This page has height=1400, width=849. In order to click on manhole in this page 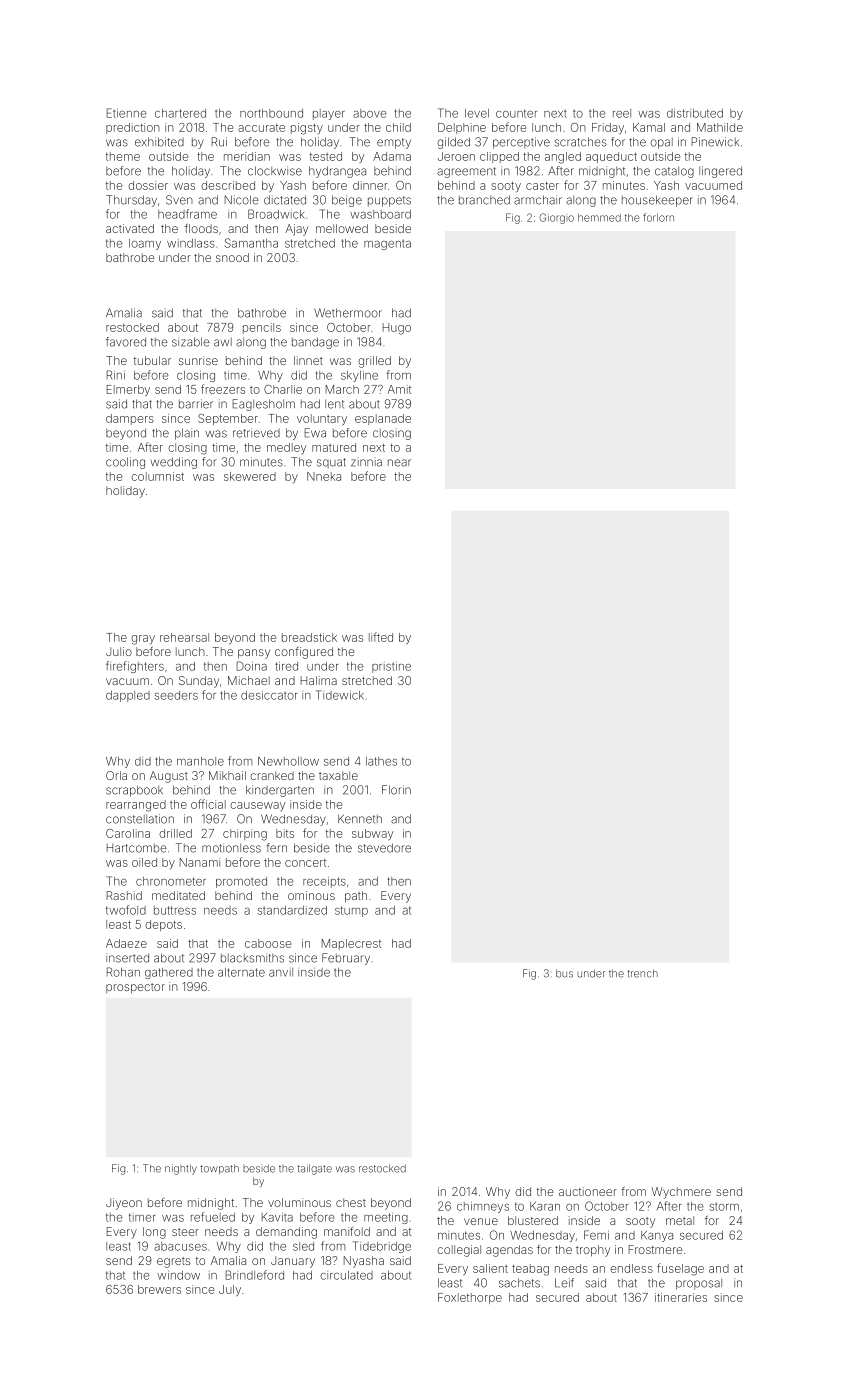, I will do `click(200, 761)`.
